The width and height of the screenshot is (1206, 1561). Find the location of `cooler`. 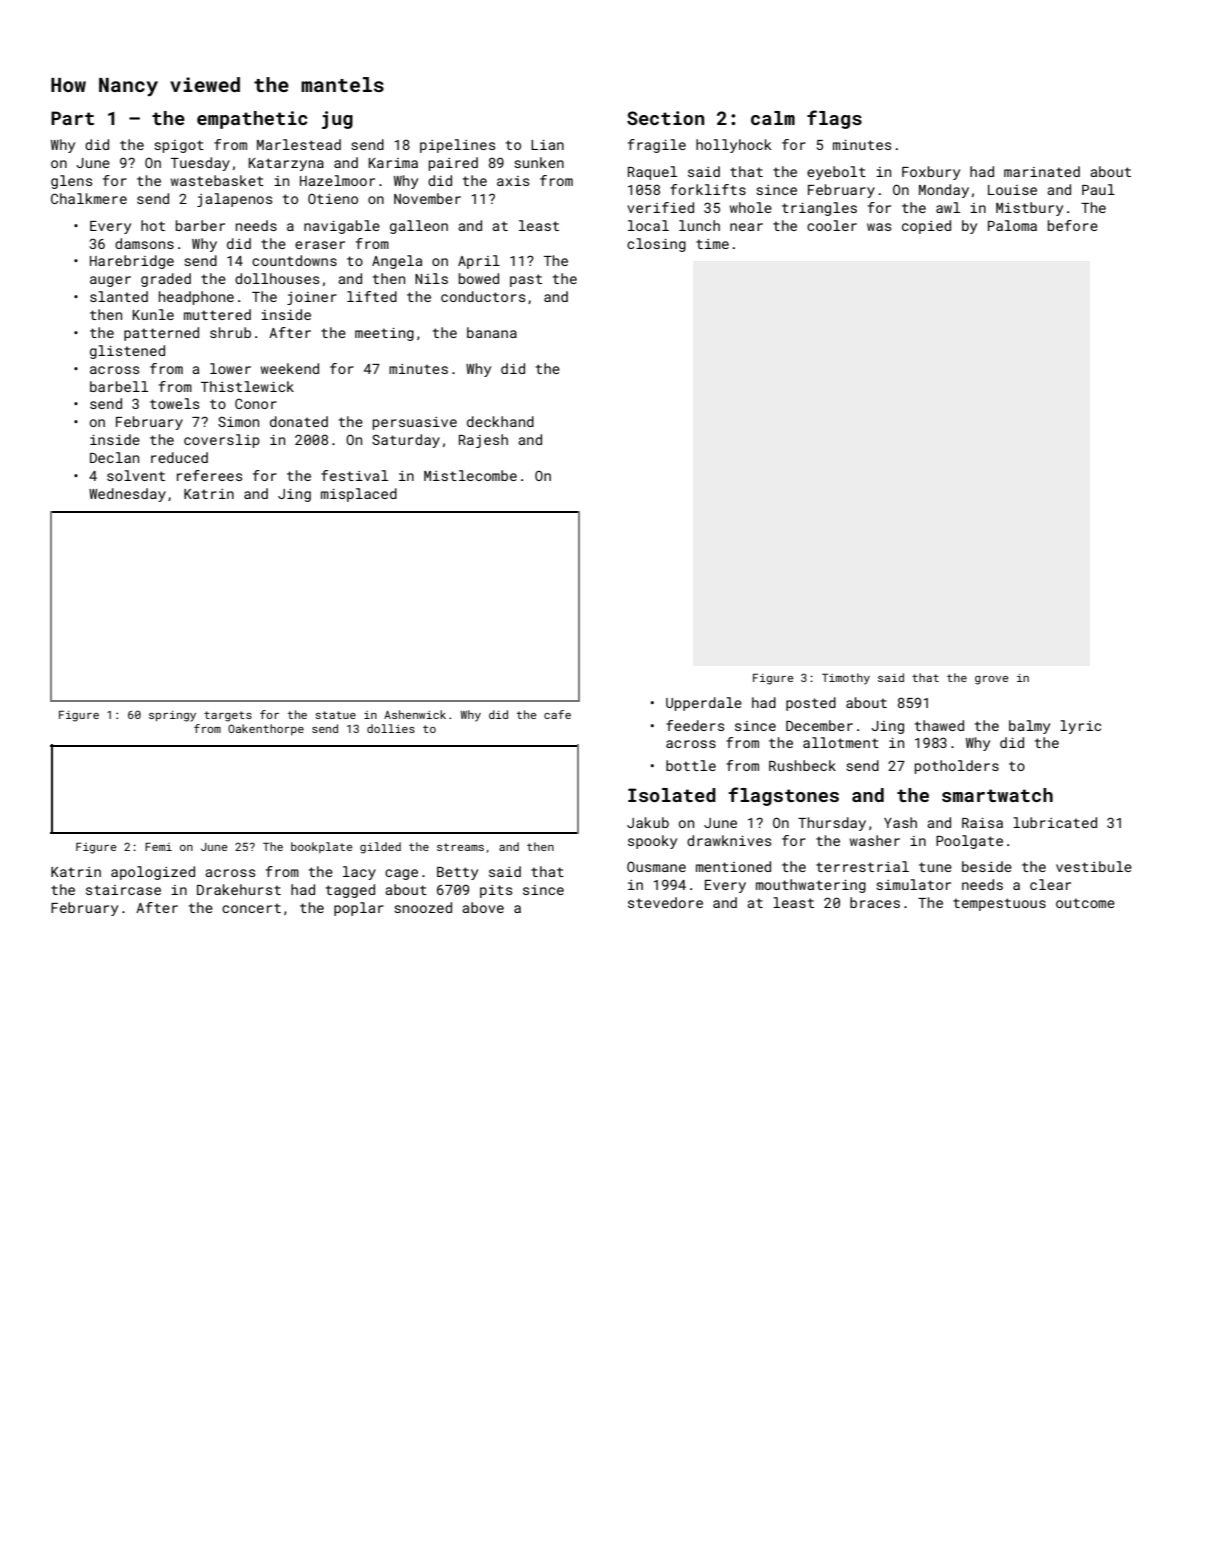

cooler is located at coordinates (832, 225).
